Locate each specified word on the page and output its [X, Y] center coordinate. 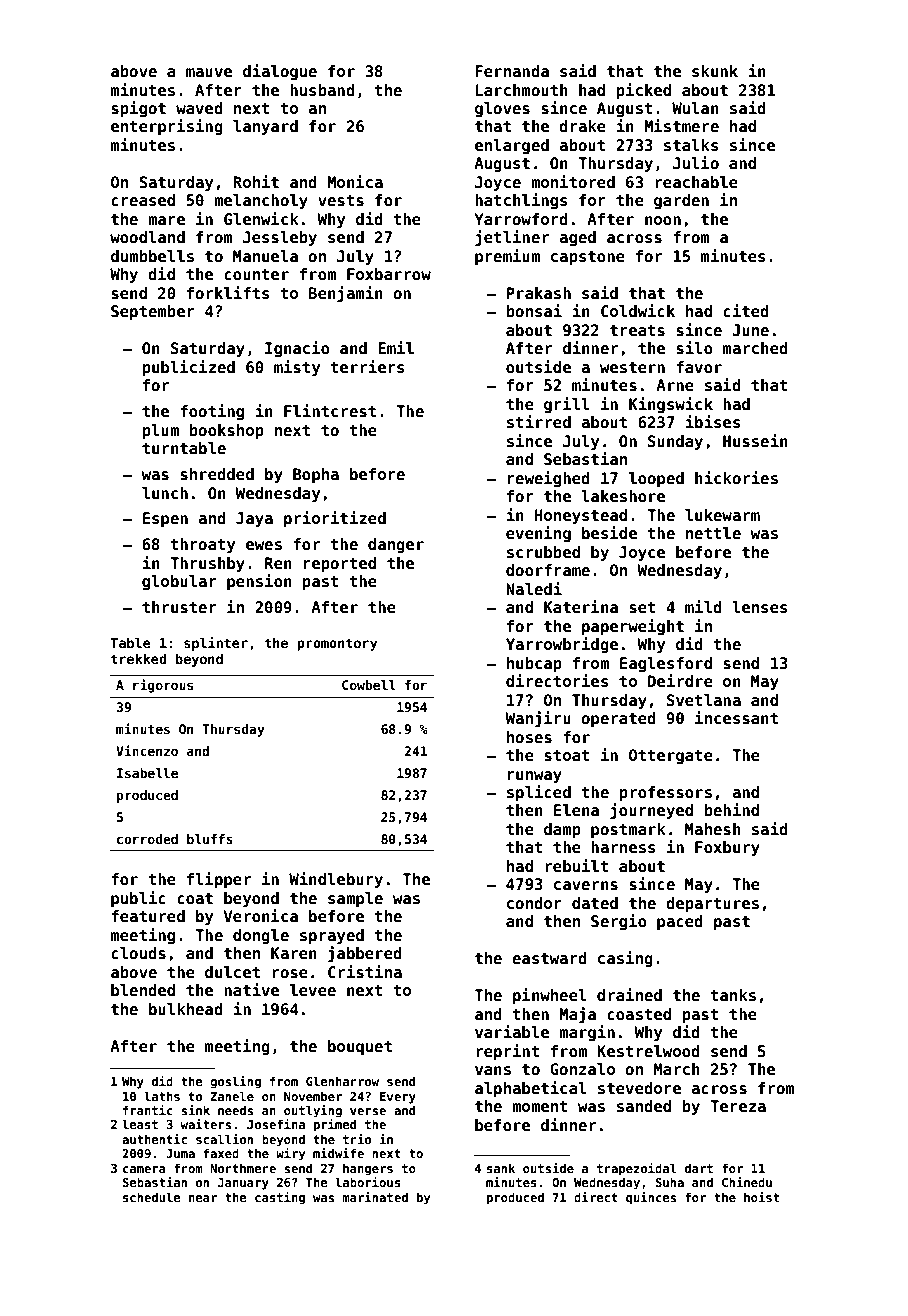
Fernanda [512, 71]
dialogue [280, 72]
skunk [715, 71]
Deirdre [680, 680]
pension [259, 582]
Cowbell [369, 685]
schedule [152, 1197]
